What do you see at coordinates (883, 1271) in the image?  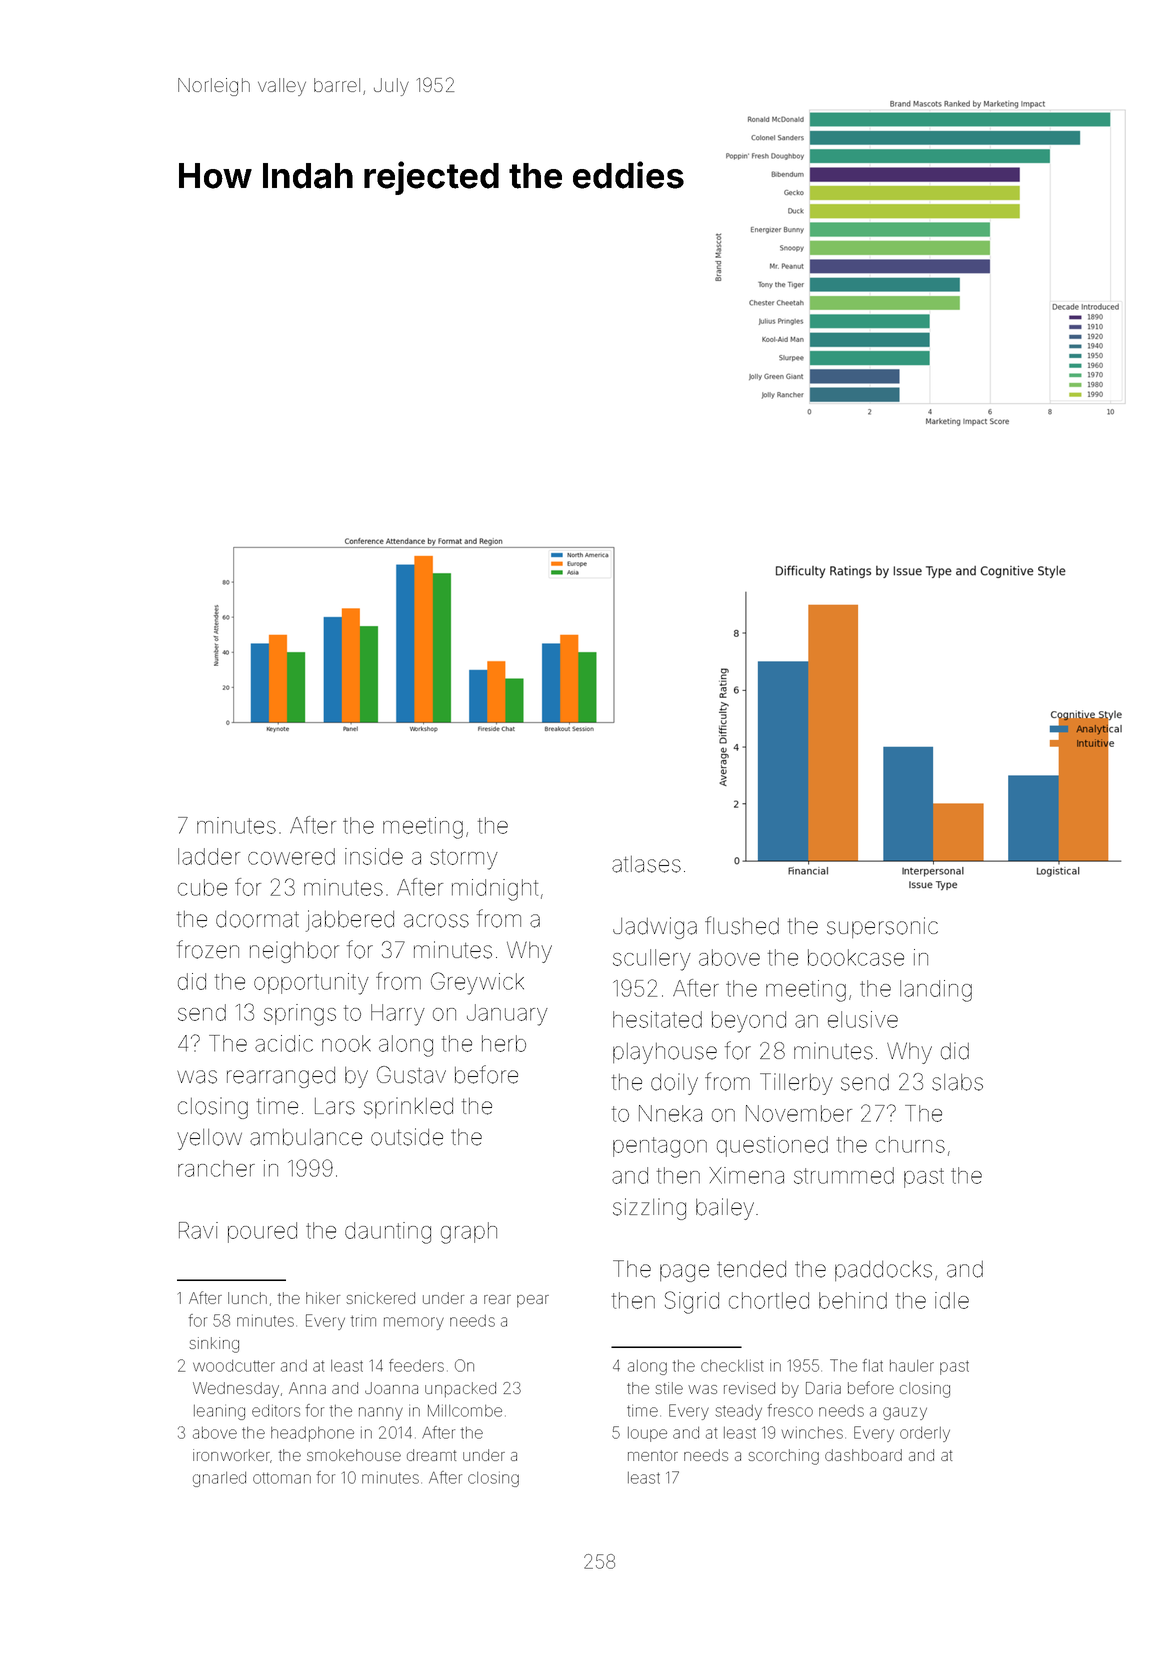 I see `paddocks` at bounding box center [883, 1271].
